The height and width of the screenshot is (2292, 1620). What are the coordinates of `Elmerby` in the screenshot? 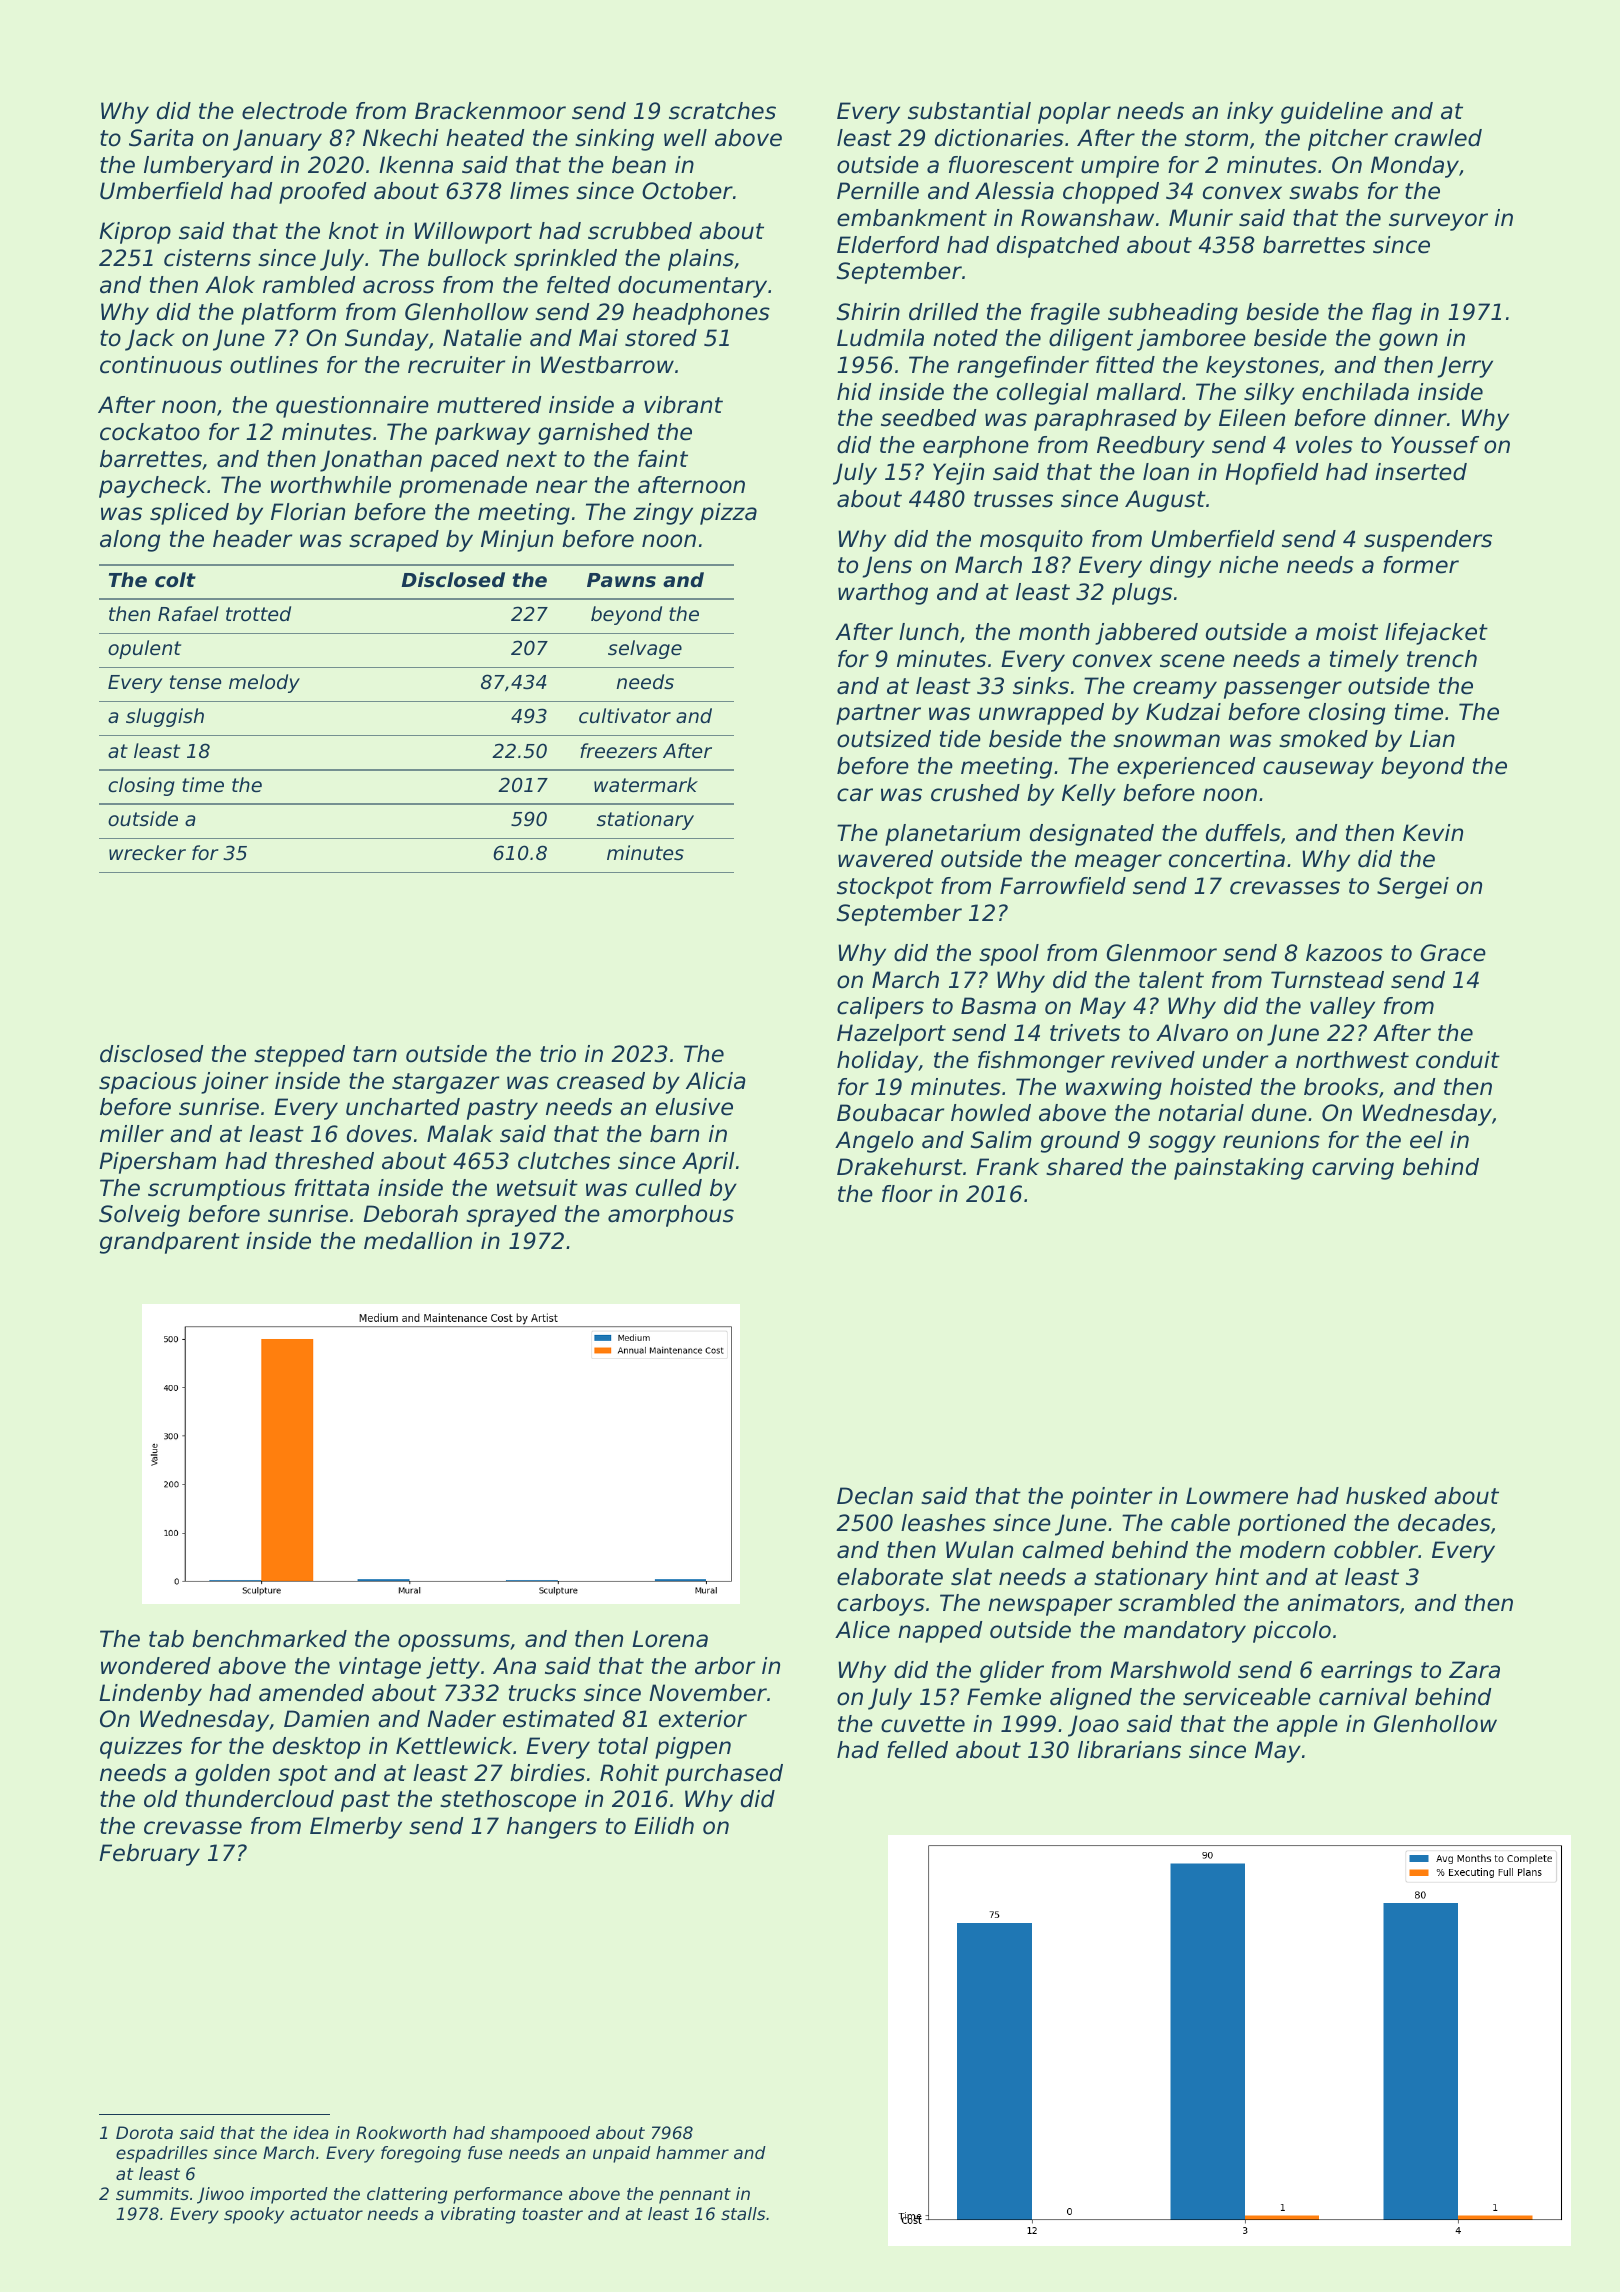 It's located at (356, 1828).
